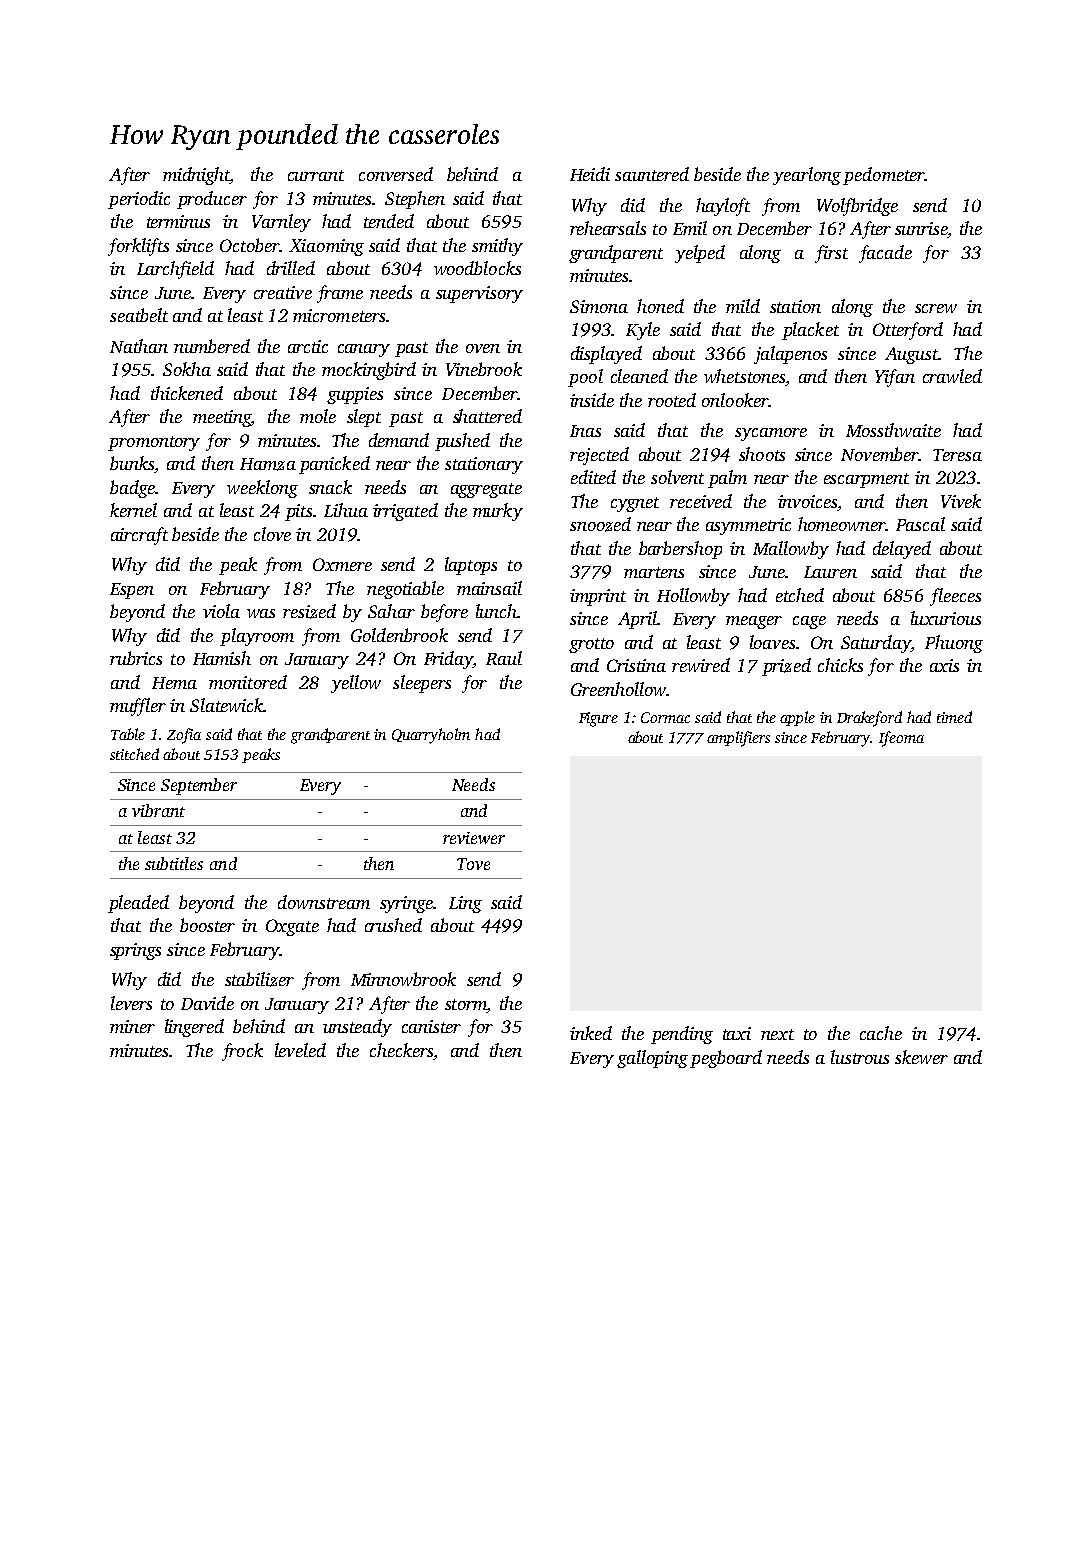  I want to click on checkers, so click(401, 1050).
